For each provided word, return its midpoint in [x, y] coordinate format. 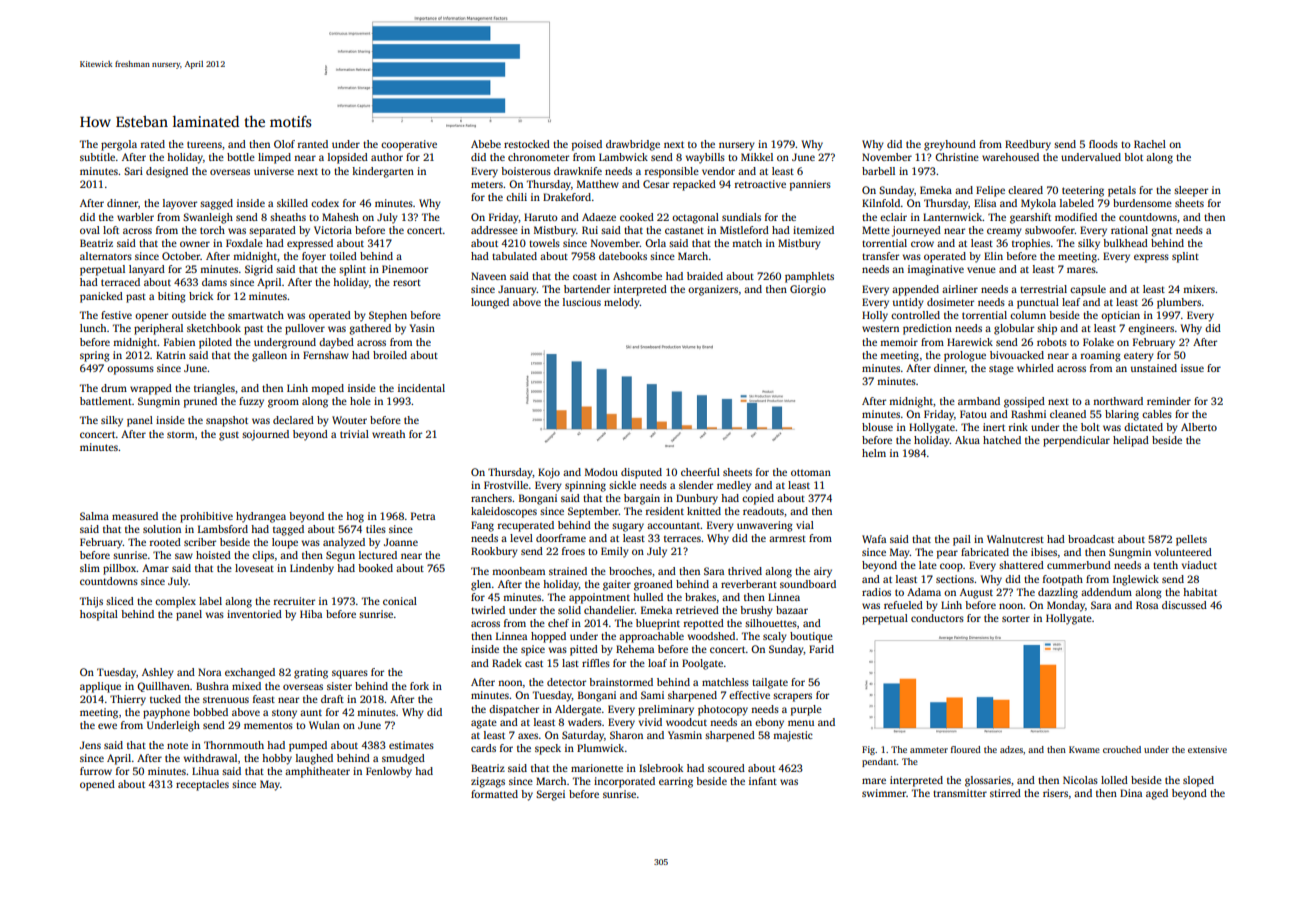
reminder [1169, 401]
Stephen [388, 316]
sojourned [265, 435]
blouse [877, 427]
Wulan [324, 725]
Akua [967, 440]
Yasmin [685, 735]
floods [1103, 144]
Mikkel [757, 157]
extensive [1207, 749]
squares [350, 674]
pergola [119, 145]
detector [566, 682]
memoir [899, 342]
